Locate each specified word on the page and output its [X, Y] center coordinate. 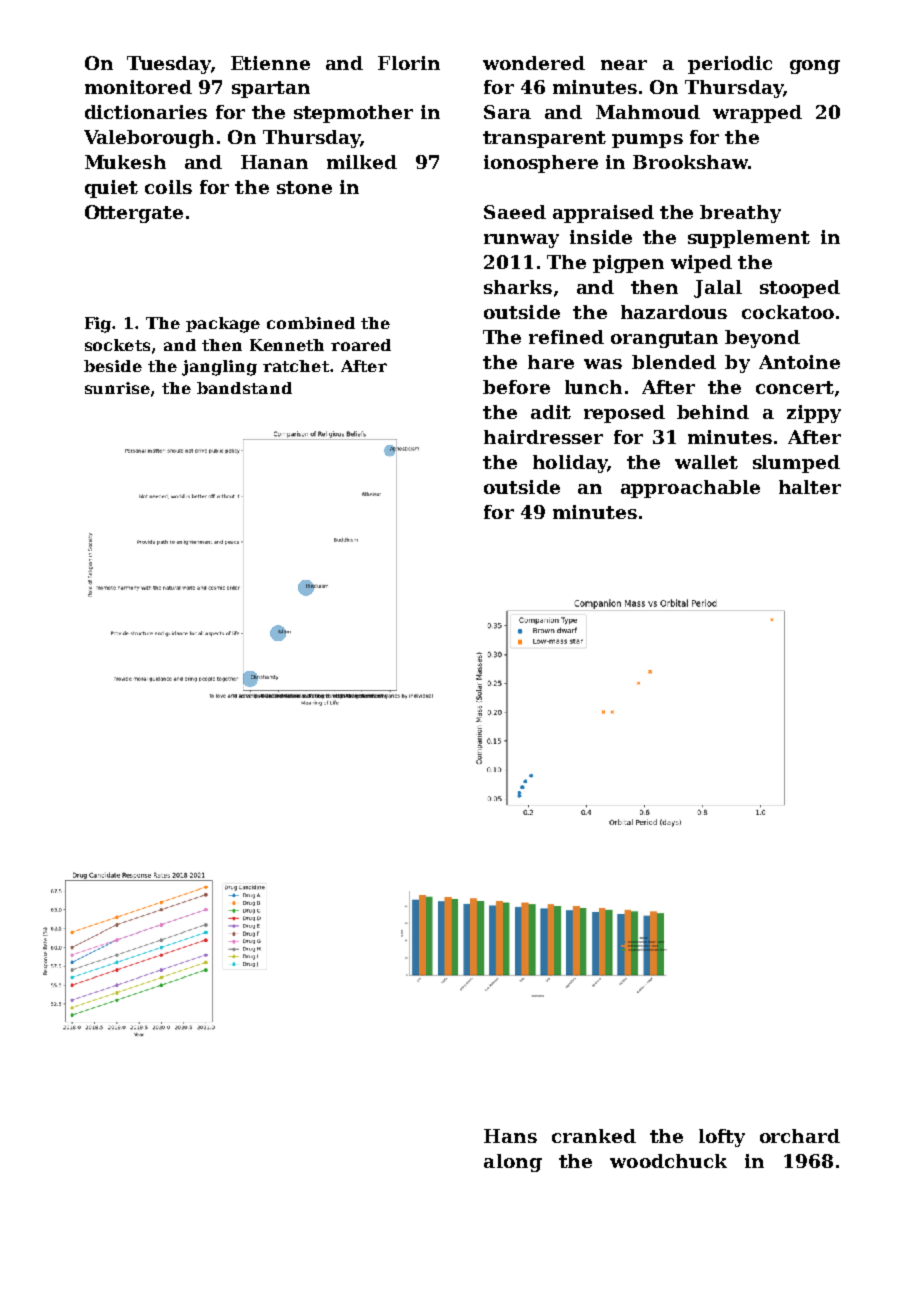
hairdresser [543, 437]
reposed [624, 414]
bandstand [244, 388]
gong [815, 67]
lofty [722, 1138]
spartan [271, 89]
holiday [570, 464]
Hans [510, 1136]
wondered [534, 63]
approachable [690, 489]
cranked [594, 1136]
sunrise [117, 388]
